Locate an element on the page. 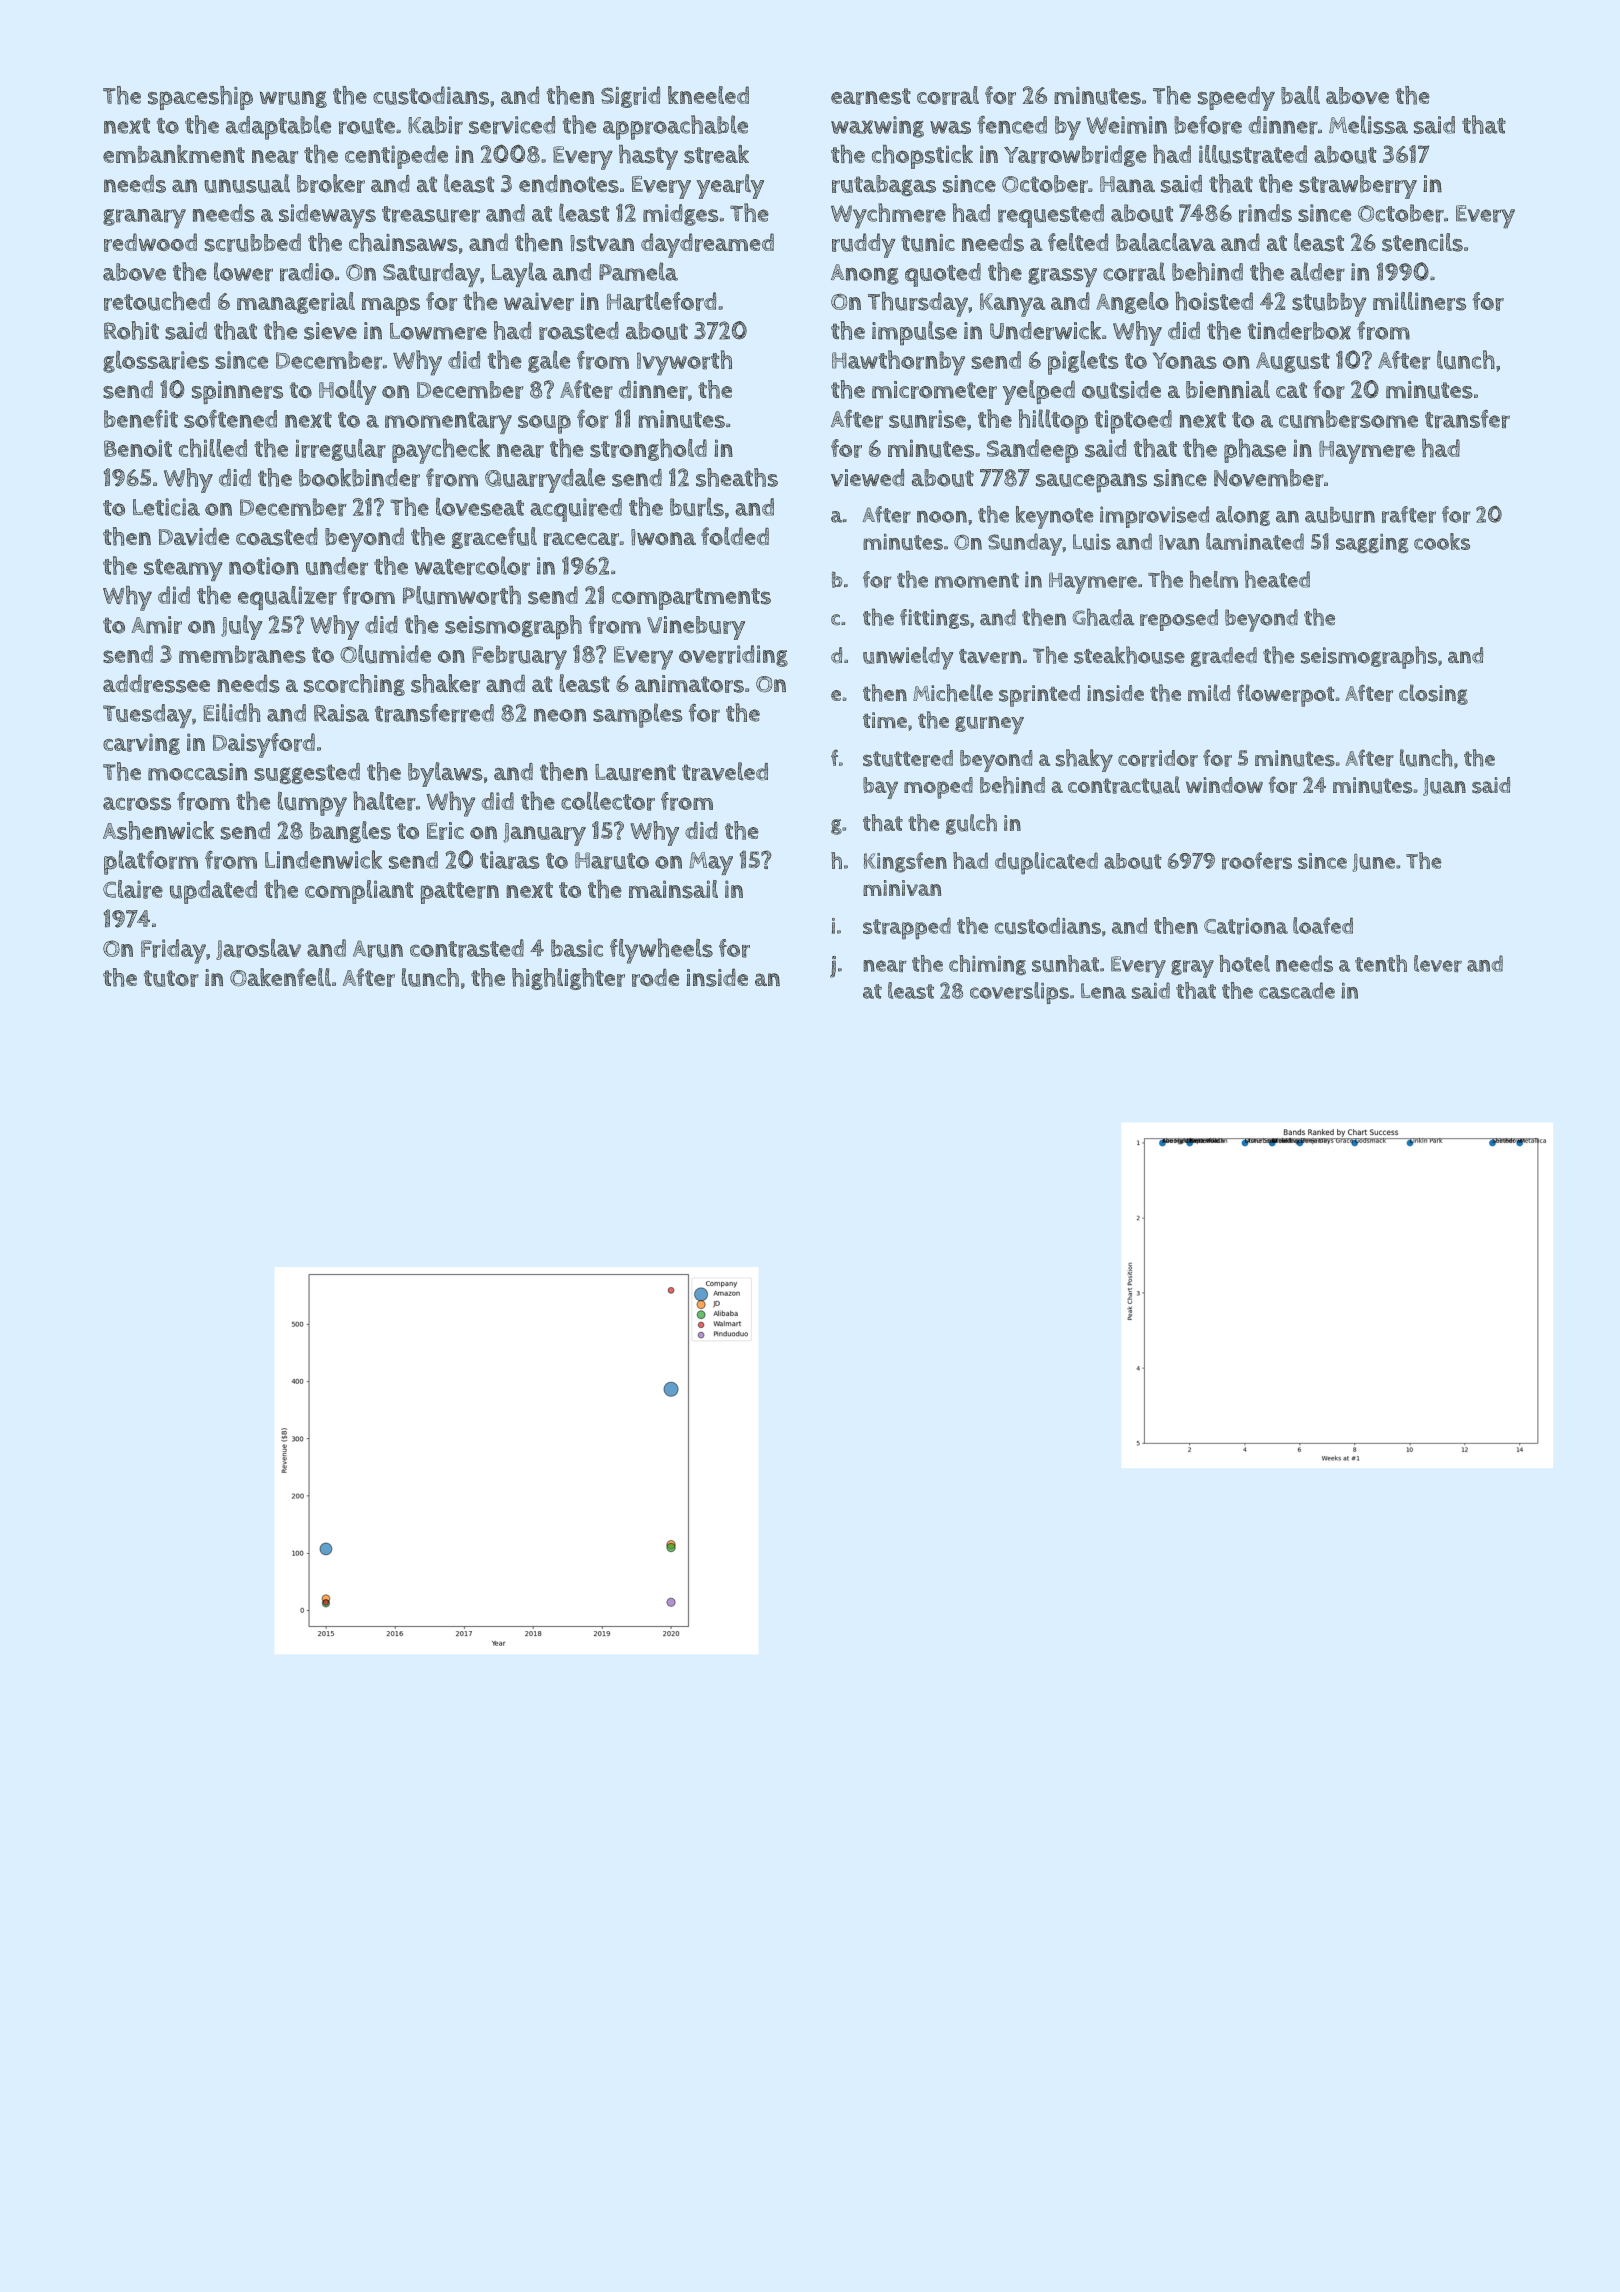 The width and height of the page is (1620, 2292). ball is located at coordinates (1300, 95).
